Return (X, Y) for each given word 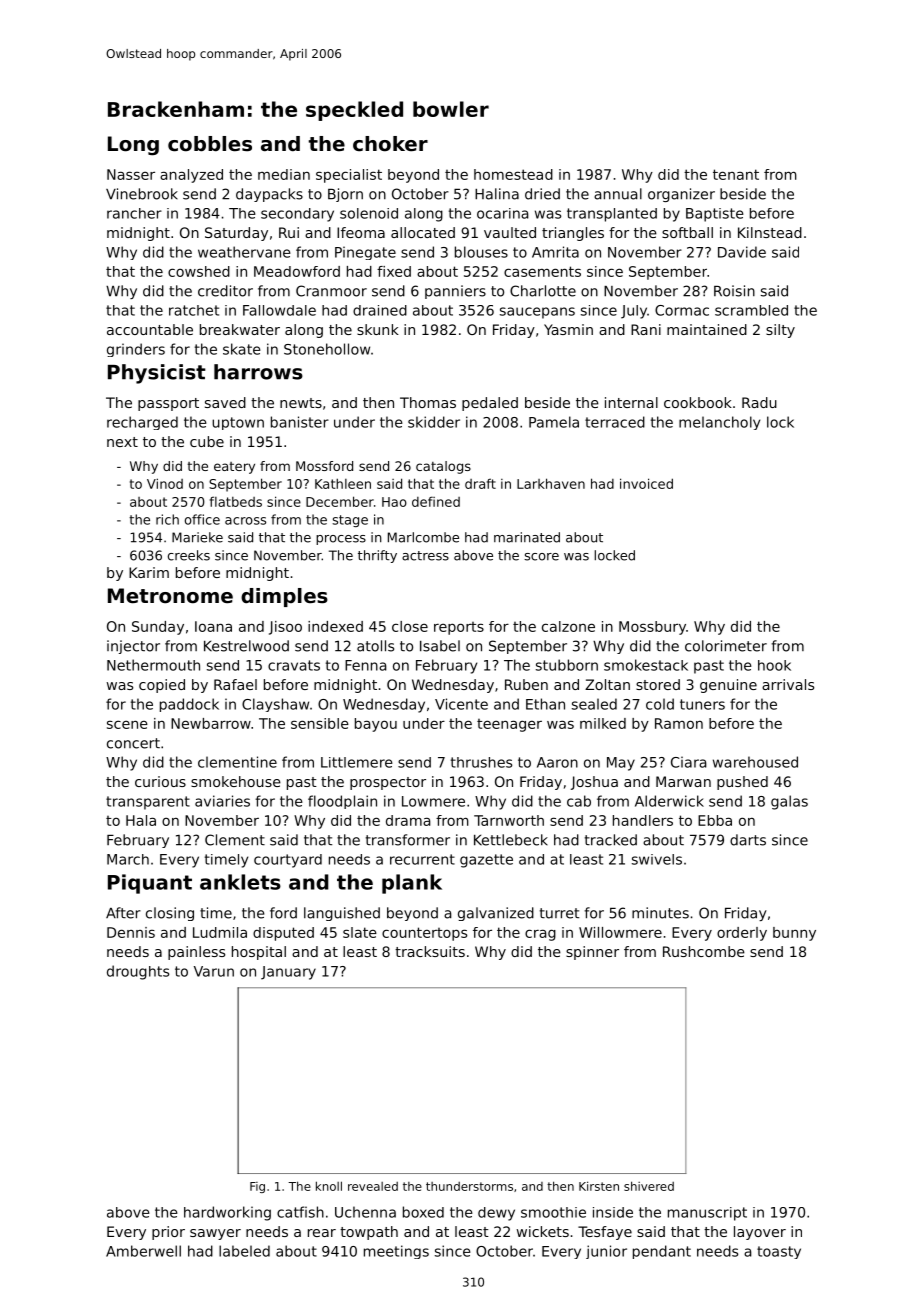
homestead (513, 174)
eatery (234, 468)
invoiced (646, 483)
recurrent (422, 859)
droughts (138, 972)
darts (748, 840)
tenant (736, 174)
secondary (297, 215)
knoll (329, 1186)
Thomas (428, 402)
